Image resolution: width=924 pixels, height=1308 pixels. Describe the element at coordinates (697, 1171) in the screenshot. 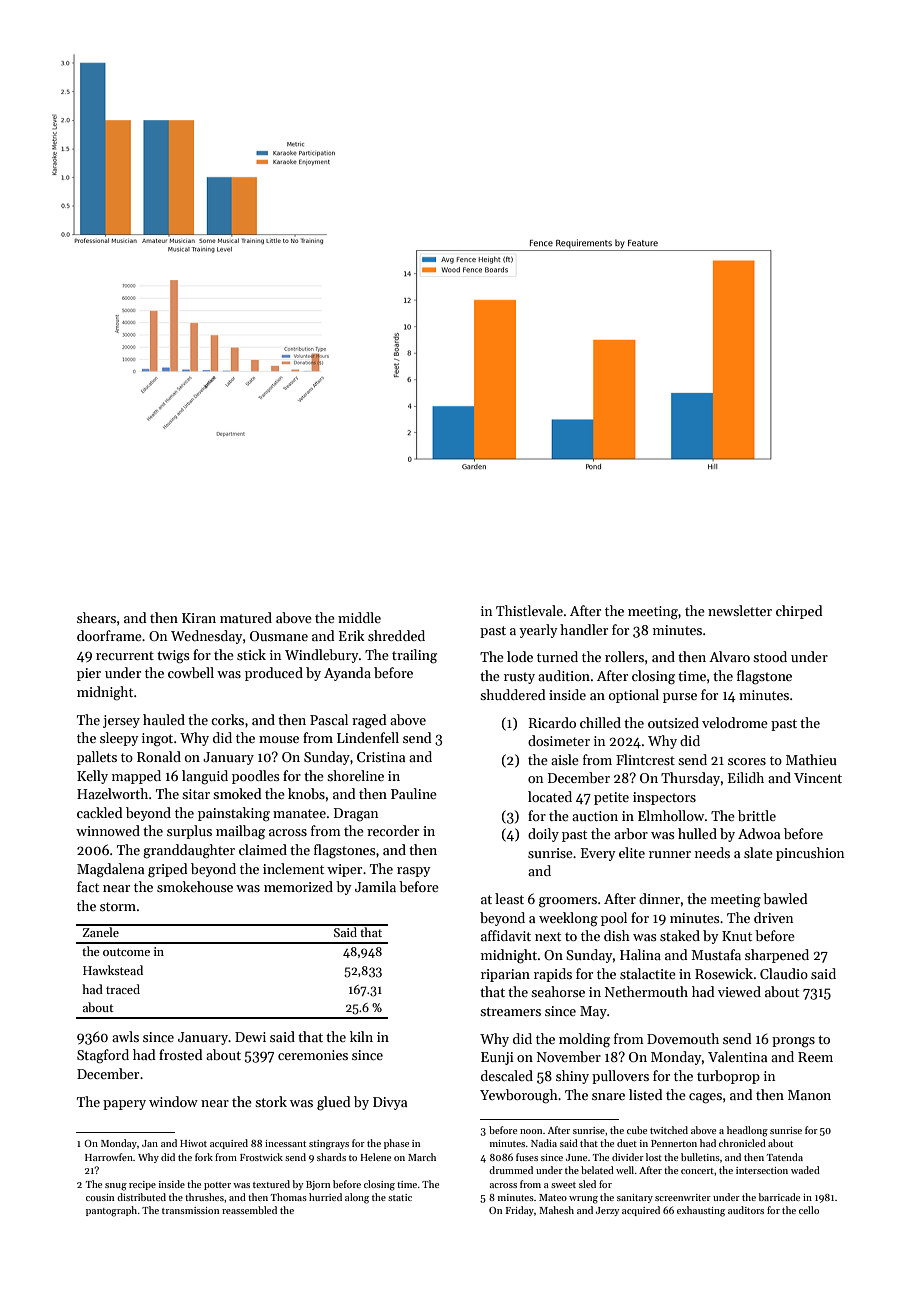

I see `concert` at that location.
